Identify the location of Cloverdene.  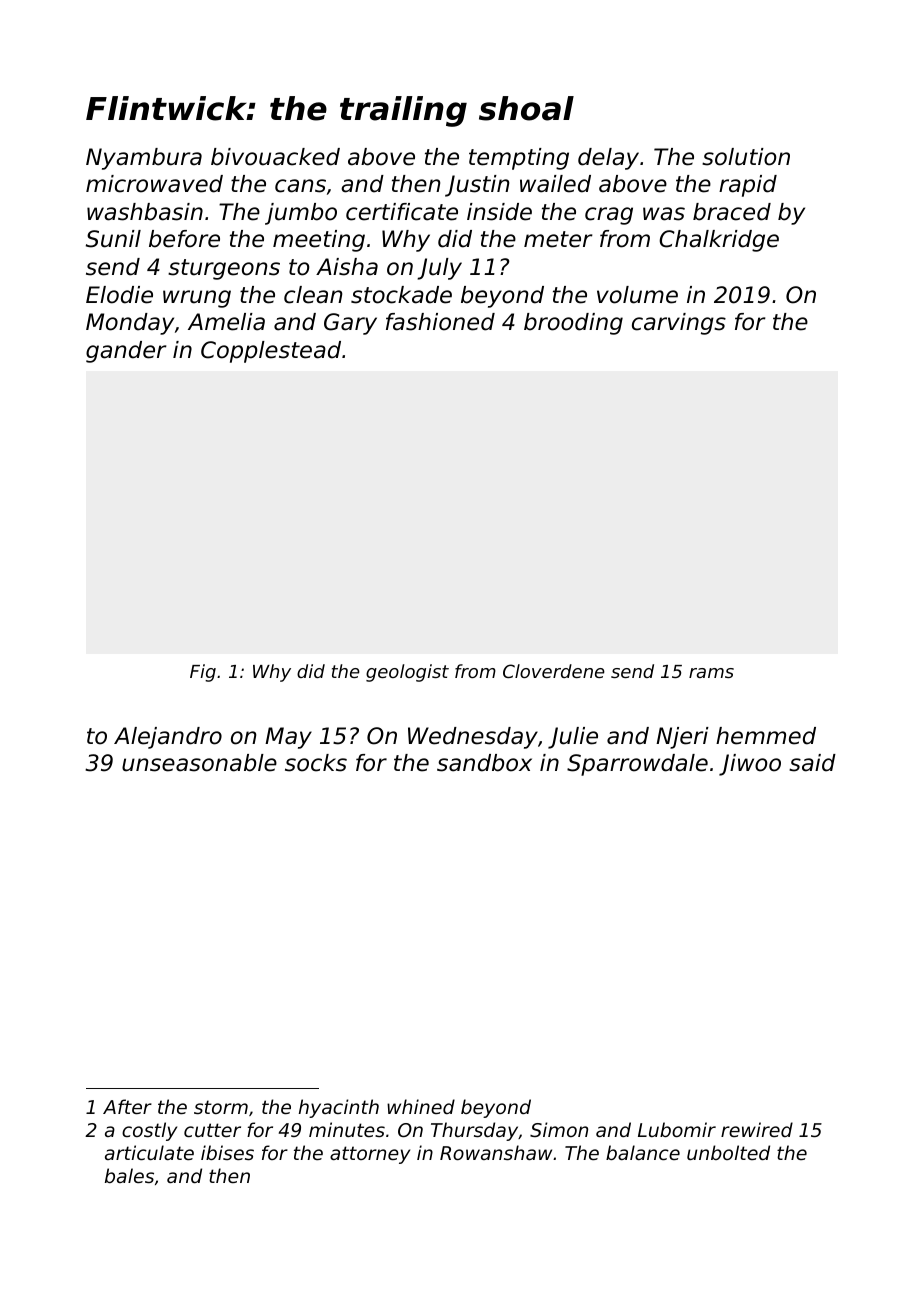
(554, 671).
